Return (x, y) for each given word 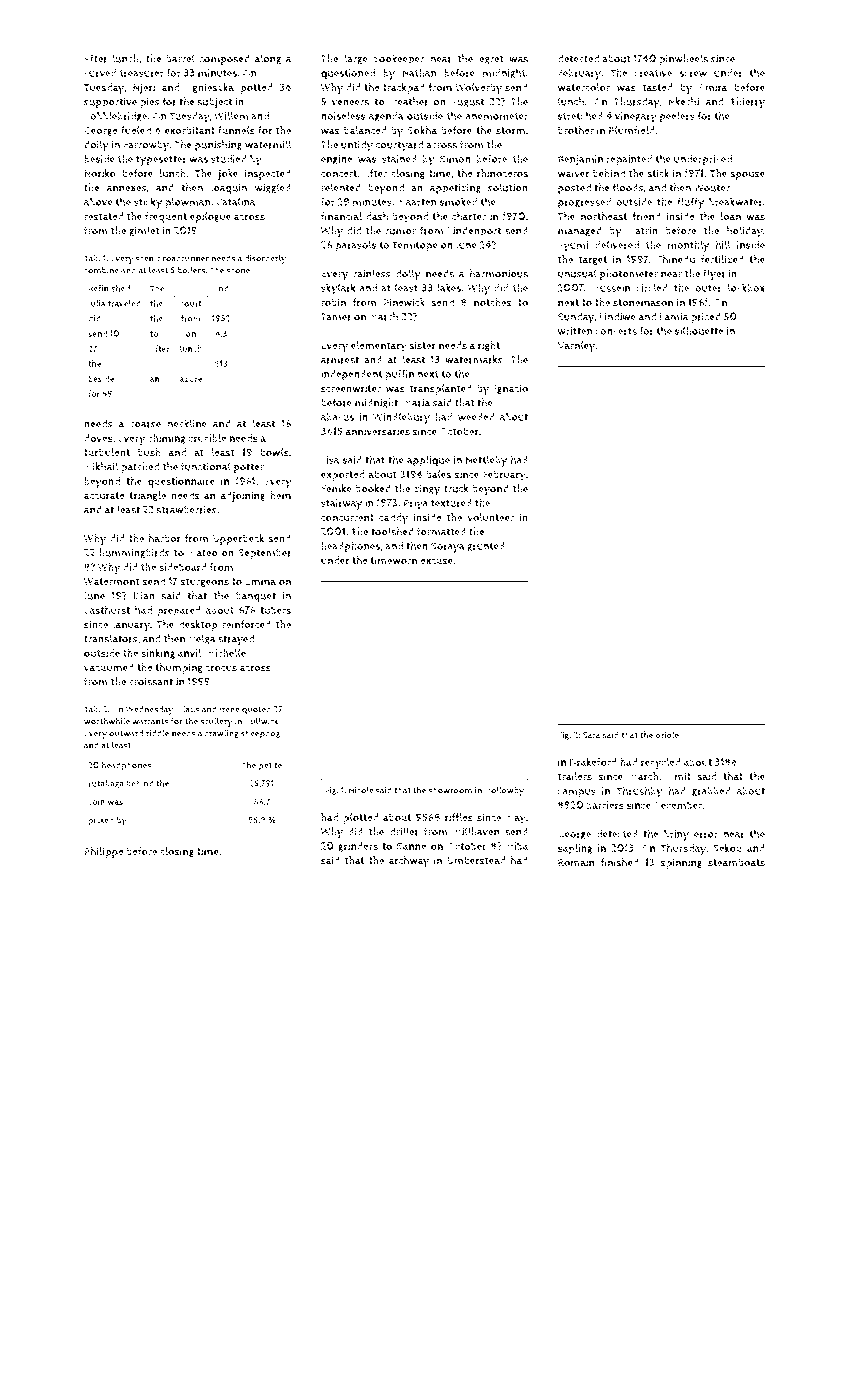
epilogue (210, 217)
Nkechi (683, 101)
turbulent (107, 452)
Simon (455, 159)
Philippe (104, 852)
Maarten (417, 202)
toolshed (392, 531)
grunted (486, 547)
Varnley (576, 346)
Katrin (643, 231)
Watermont (112, 582)
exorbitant (190, 130)
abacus (337, 417)
